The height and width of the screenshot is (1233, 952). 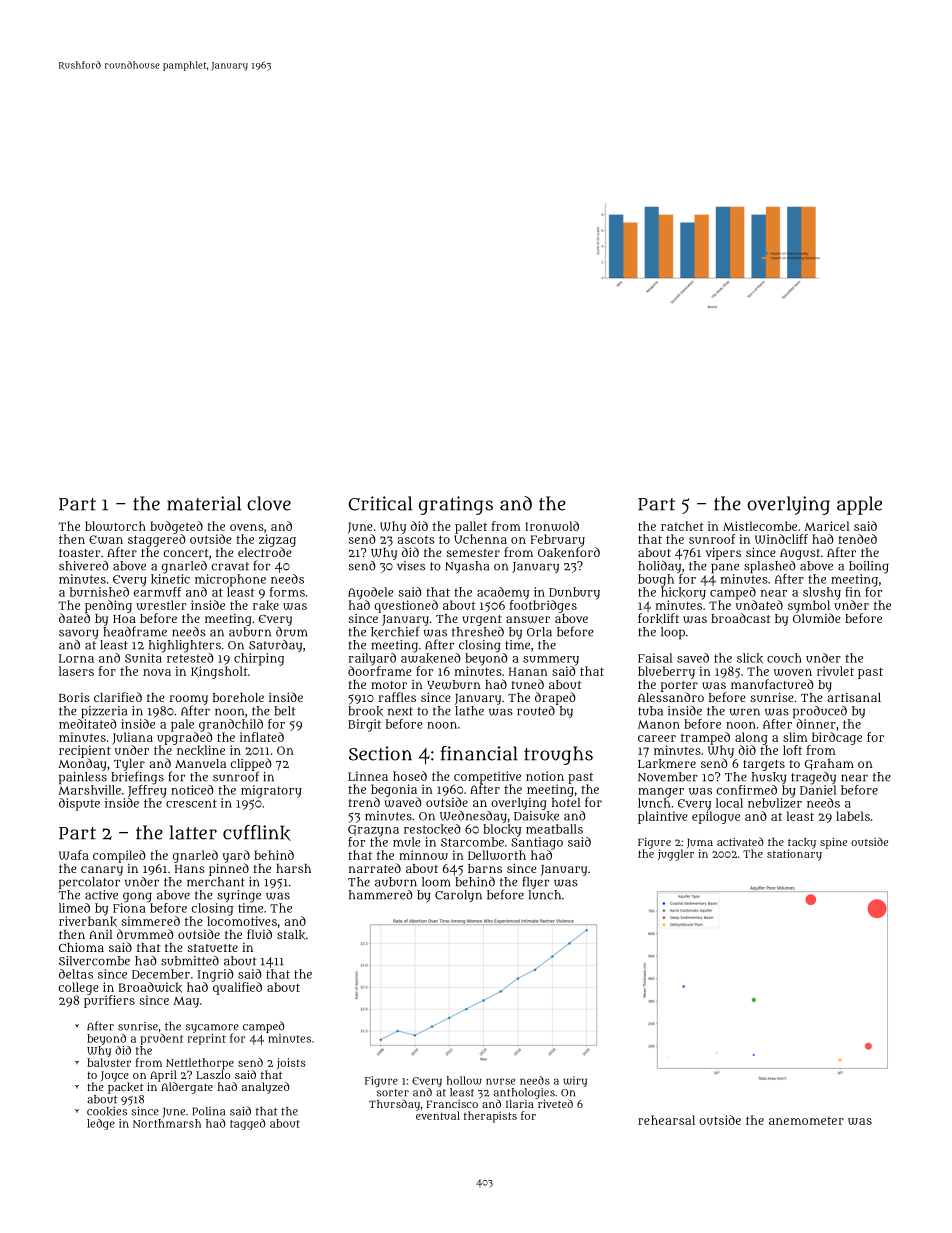 I want to click on retested, so click(x=190, y=658).
